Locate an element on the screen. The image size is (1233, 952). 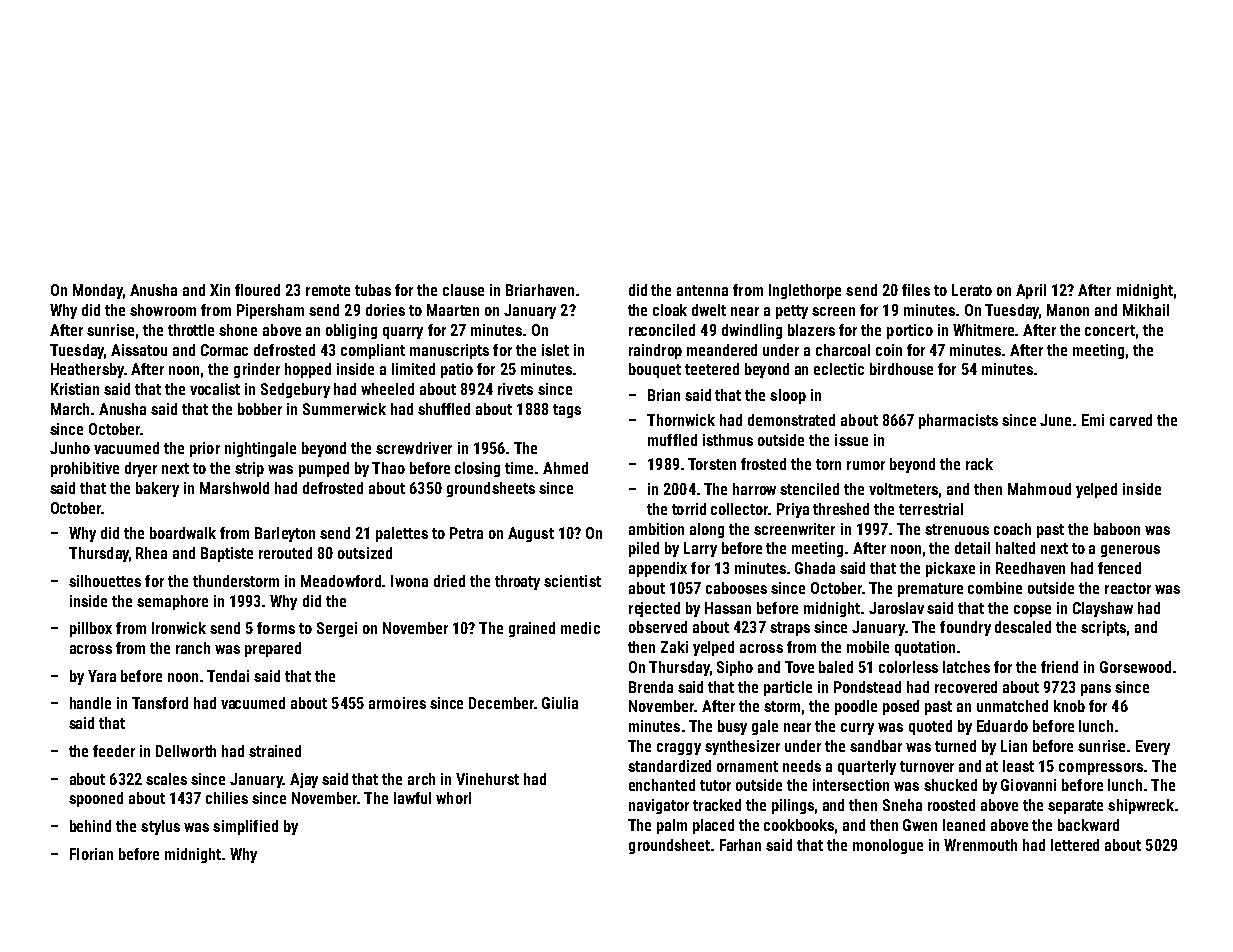
tags is located at coordinates (567, 411).
